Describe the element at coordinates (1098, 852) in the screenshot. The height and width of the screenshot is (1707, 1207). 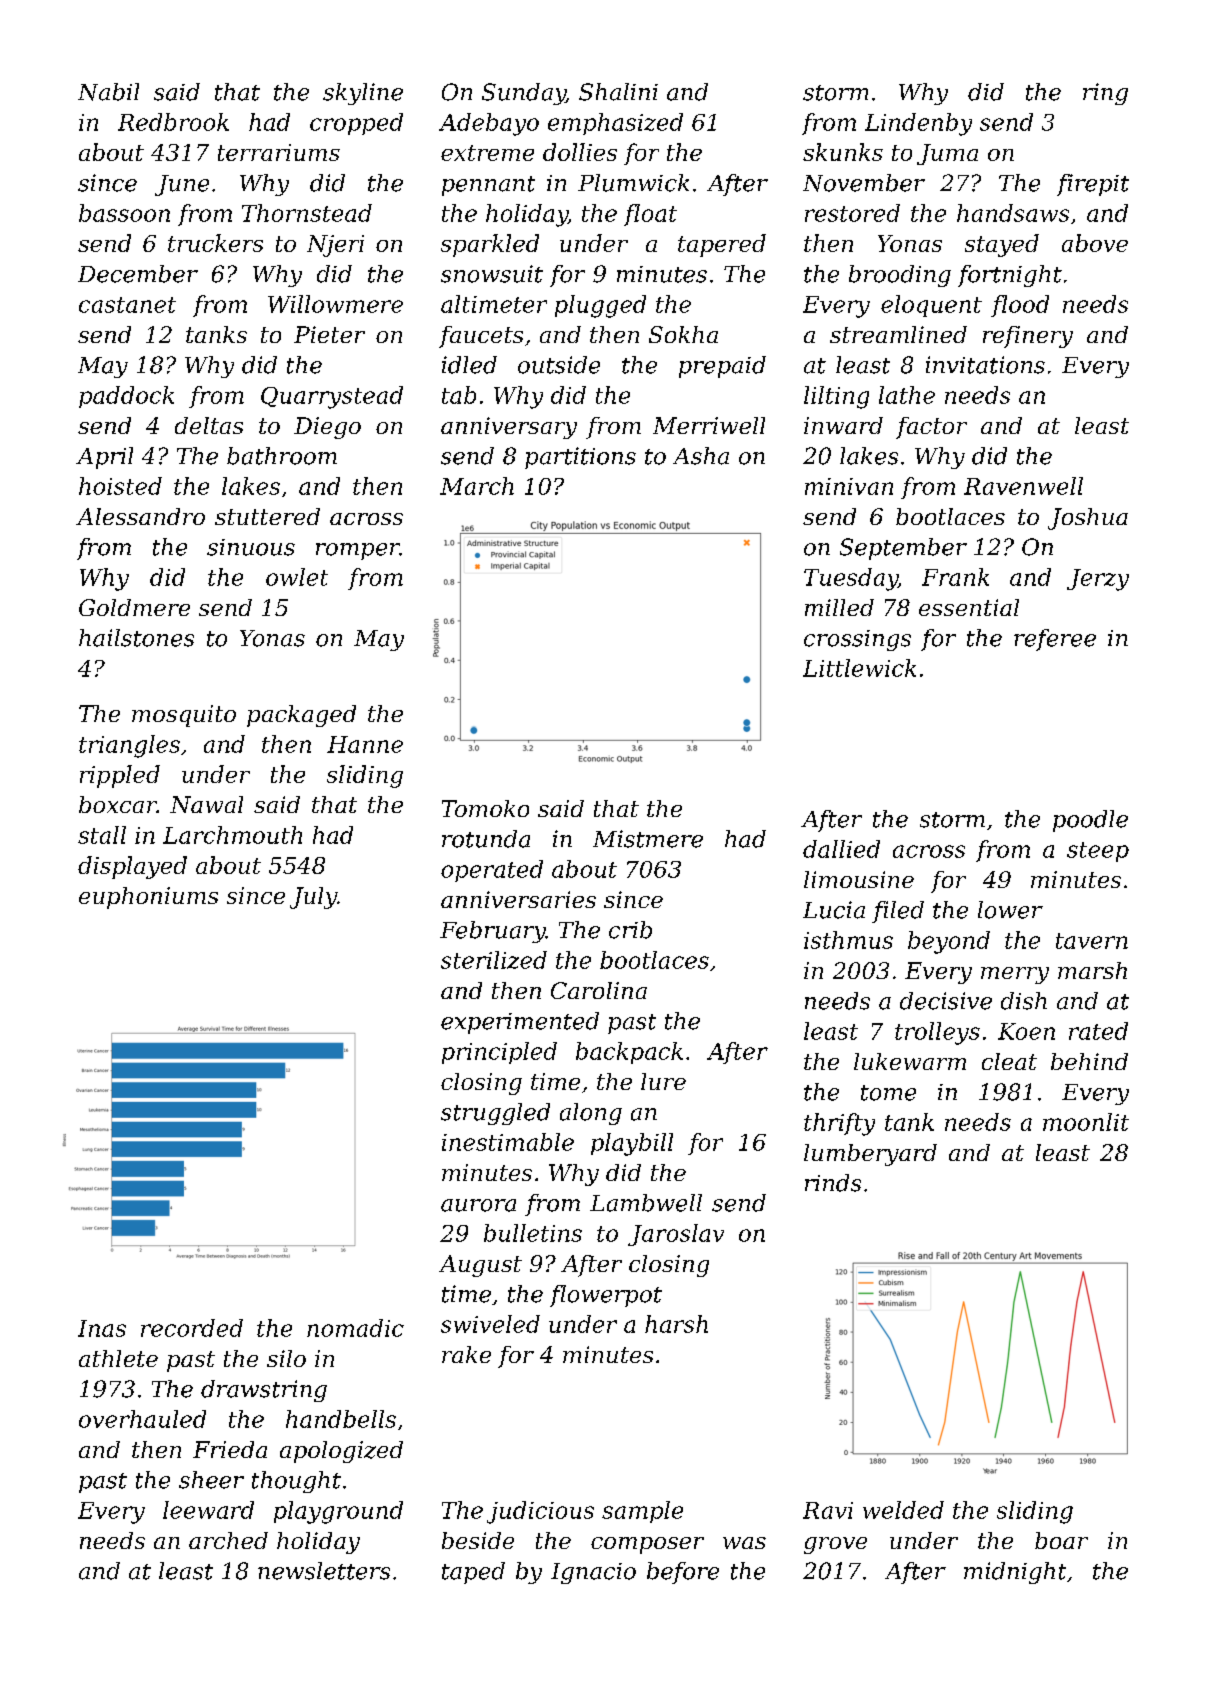
I see `steep` at that location.
